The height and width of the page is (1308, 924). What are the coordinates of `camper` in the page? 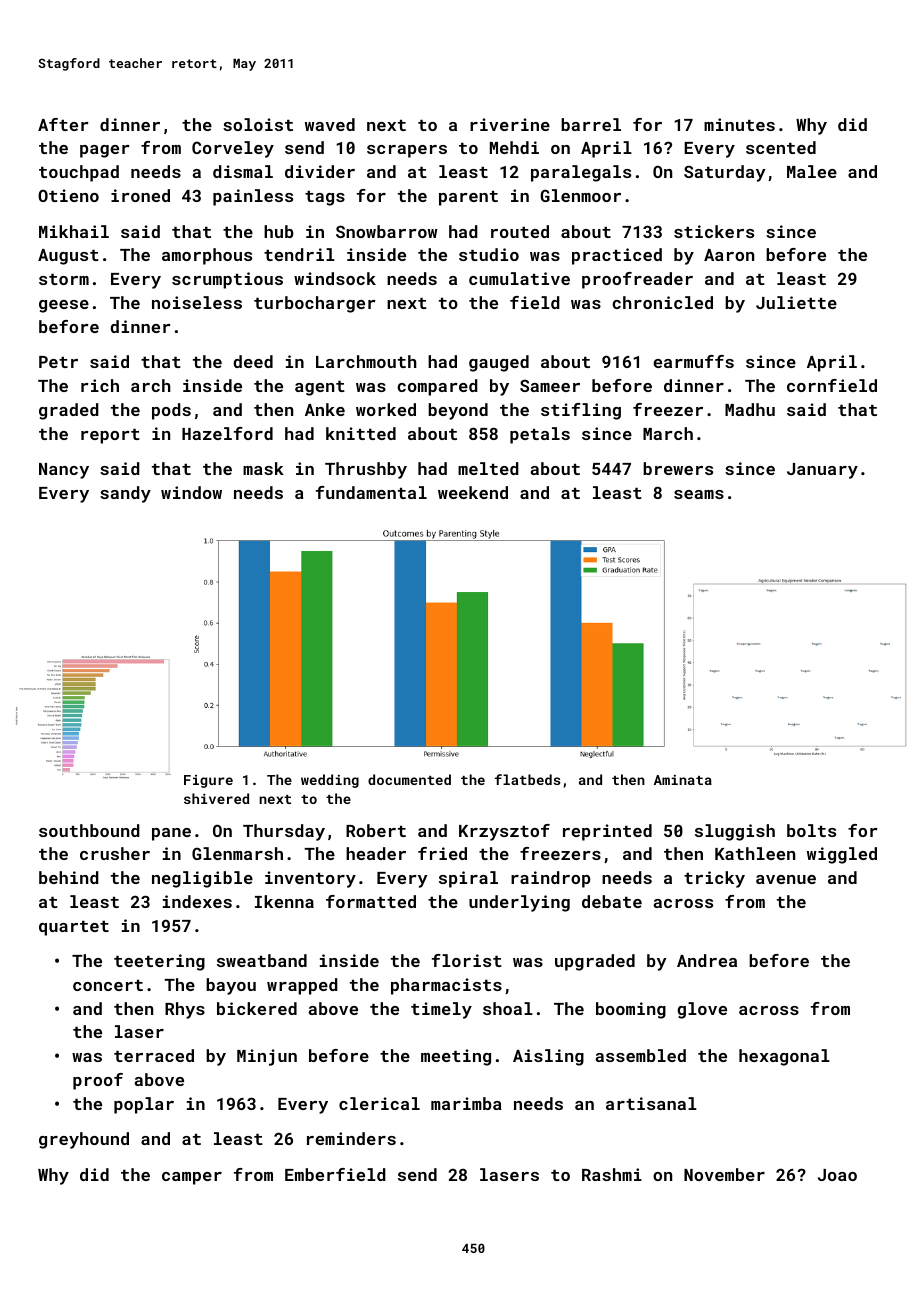 It's located at (192, 1178).
